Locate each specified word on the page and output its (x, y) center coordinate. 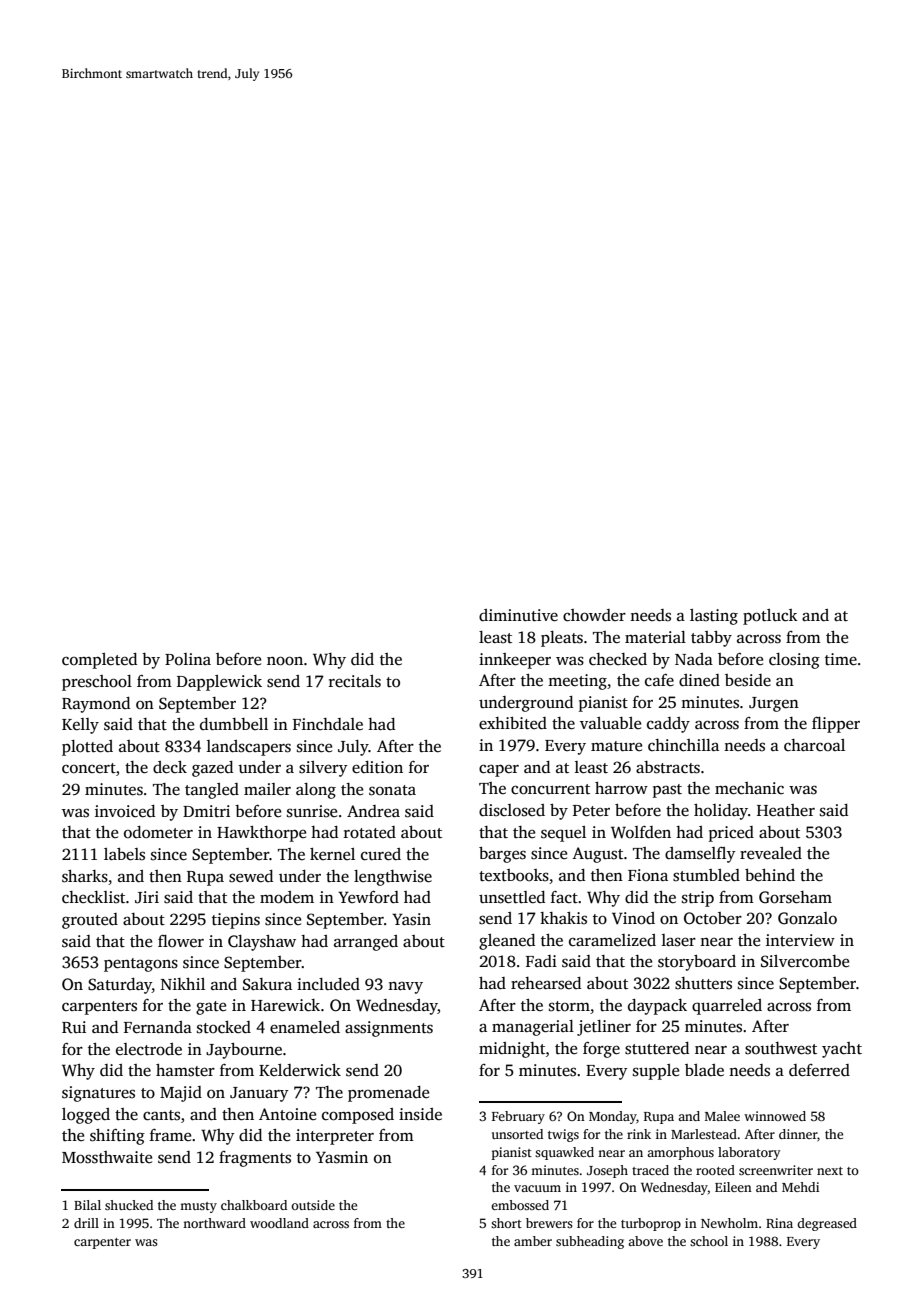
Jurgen (774, 704)
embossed (520, 1205)
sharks (85, 876)
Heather (786, 810)
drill (86, 1223)
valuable (610, 723)
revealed (771, 853)
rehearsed (546, 983)
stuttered (657, 1048)
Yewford (368, 897)
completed (99, 661)
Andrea (373, 811)
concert (89, 768)
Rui (74, 1027)
